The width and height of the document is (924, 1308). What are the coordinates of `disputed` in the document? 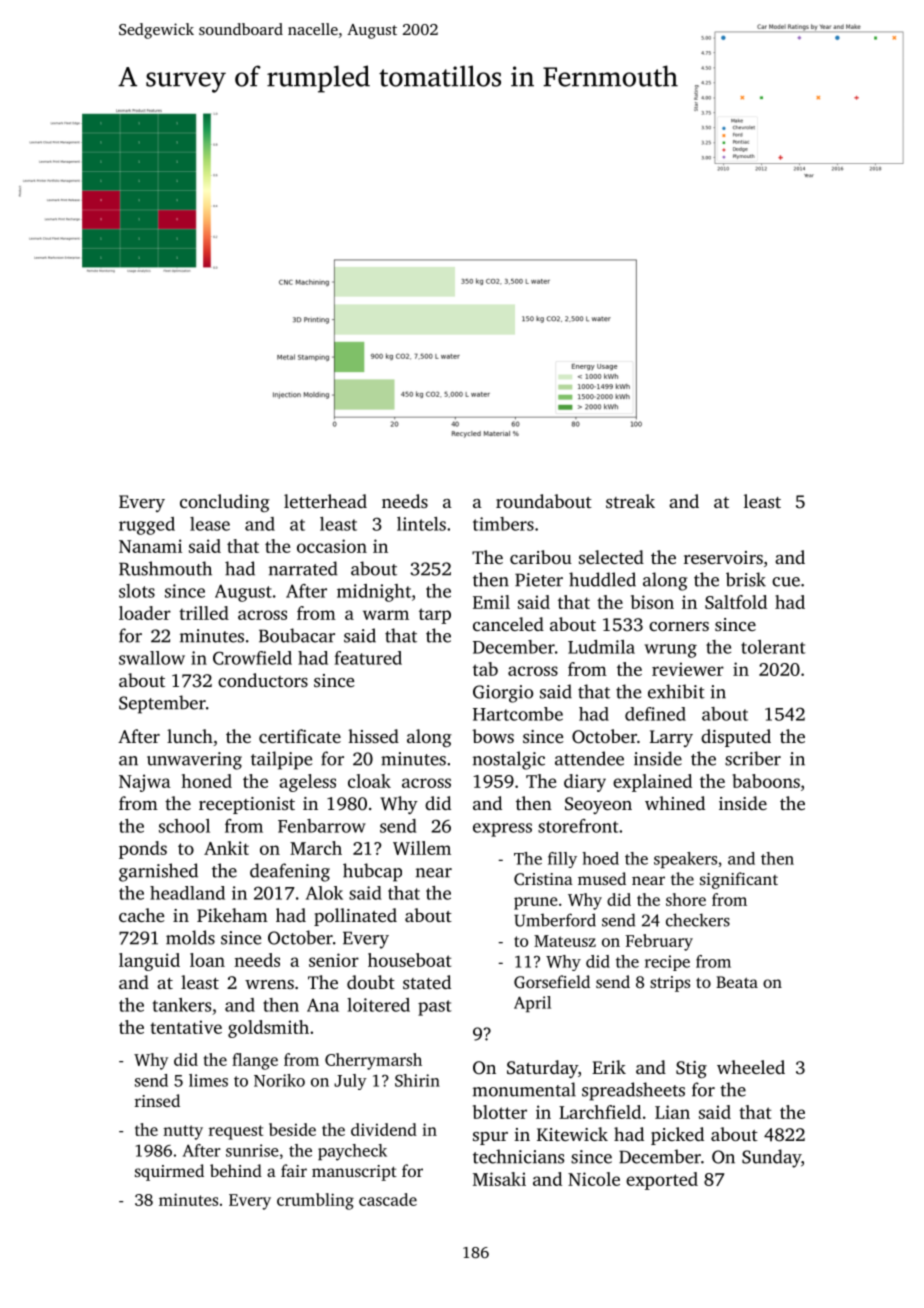 It's located at (736, 738).
